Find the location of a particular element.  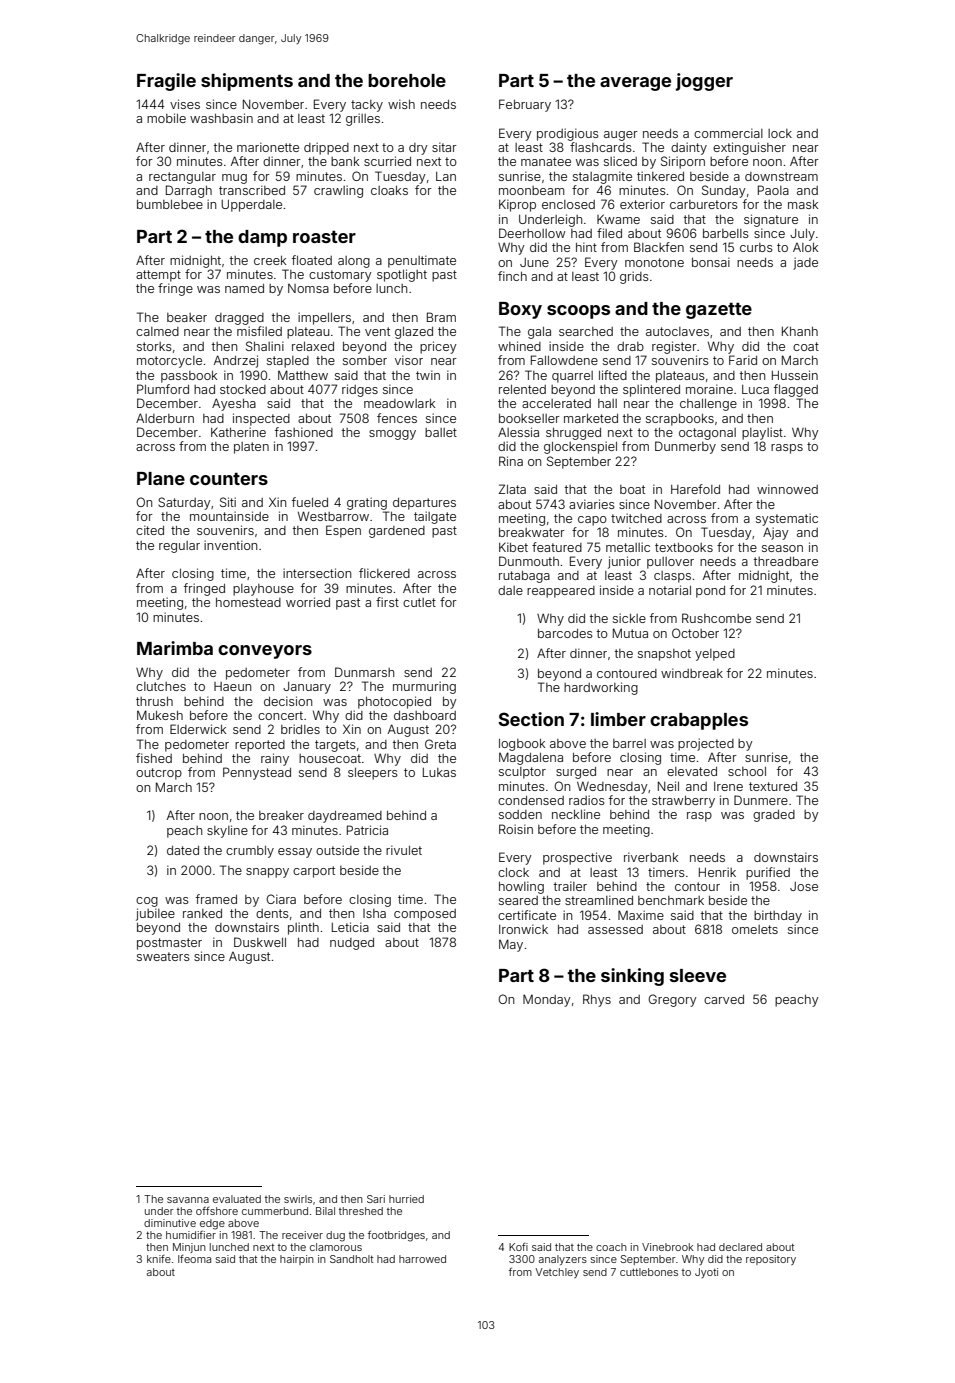

passbook is located at coordinates (189, 377).
